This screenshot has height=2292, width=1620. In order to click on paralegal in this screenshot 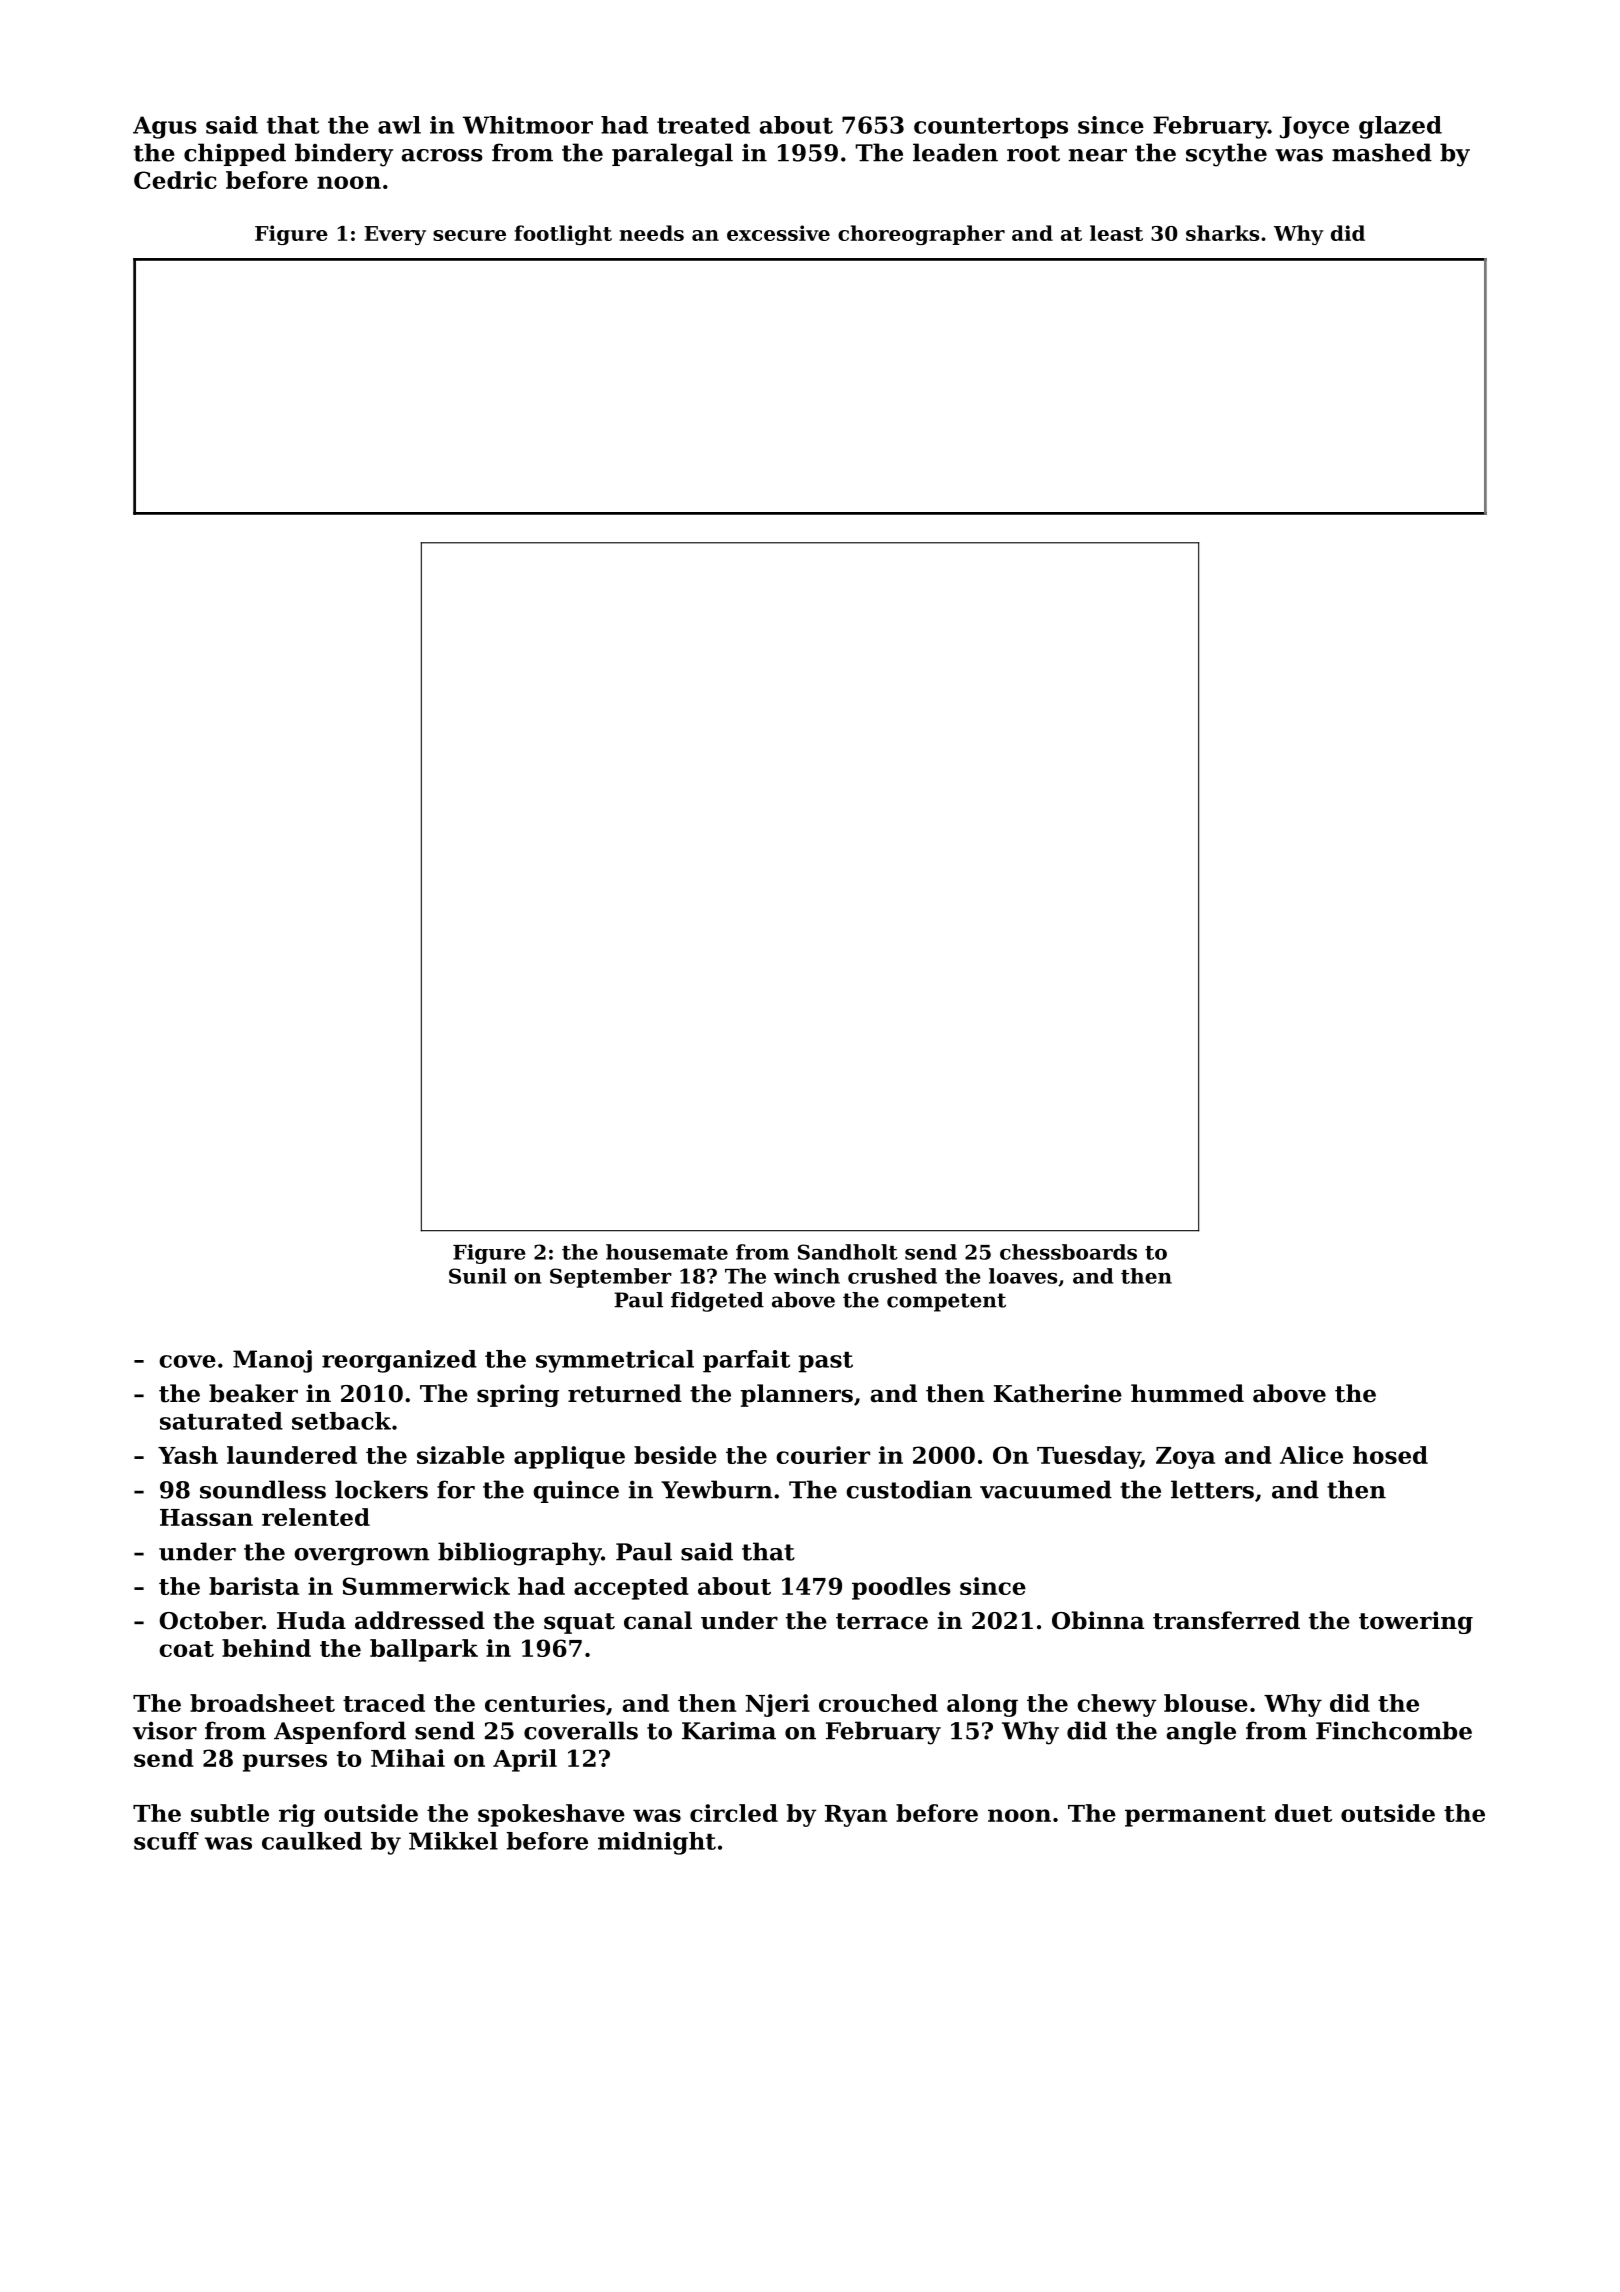, I will do `click(672, 155)`.
